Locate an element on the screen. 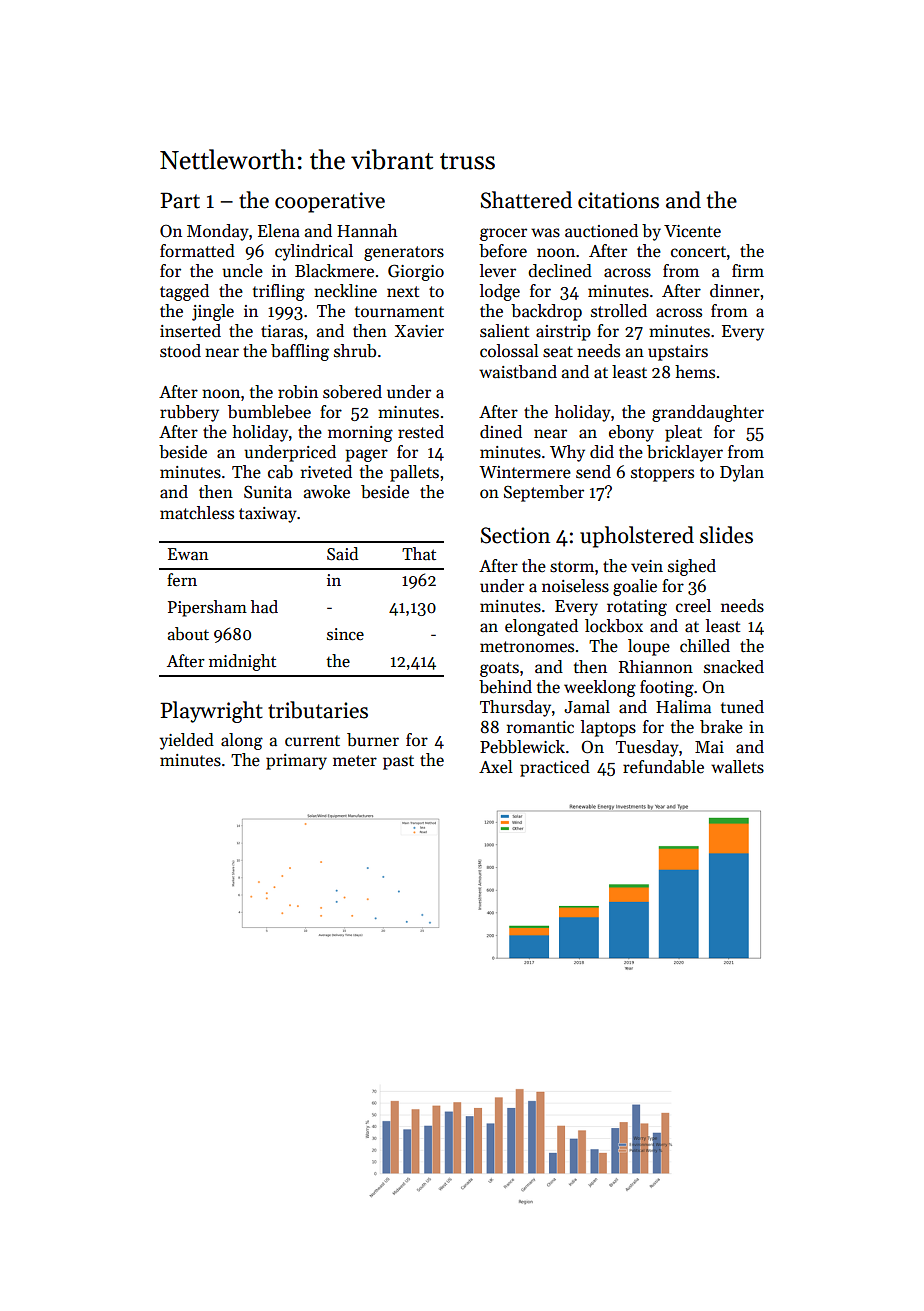 This screenshot has width=924, height=1311. bumblebee is located at coordinates (269, 412).
